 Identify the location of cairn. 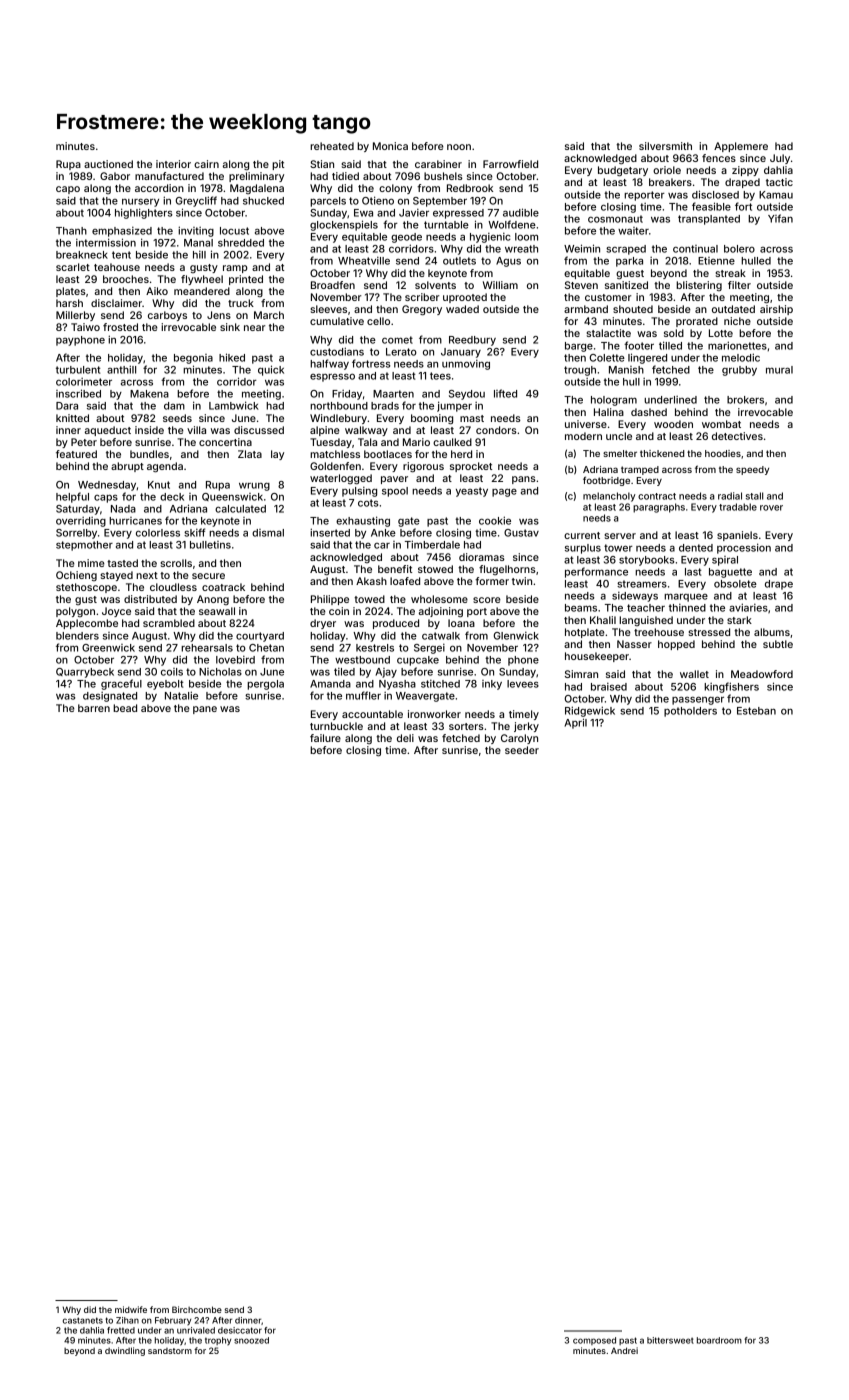
(206, 164).
